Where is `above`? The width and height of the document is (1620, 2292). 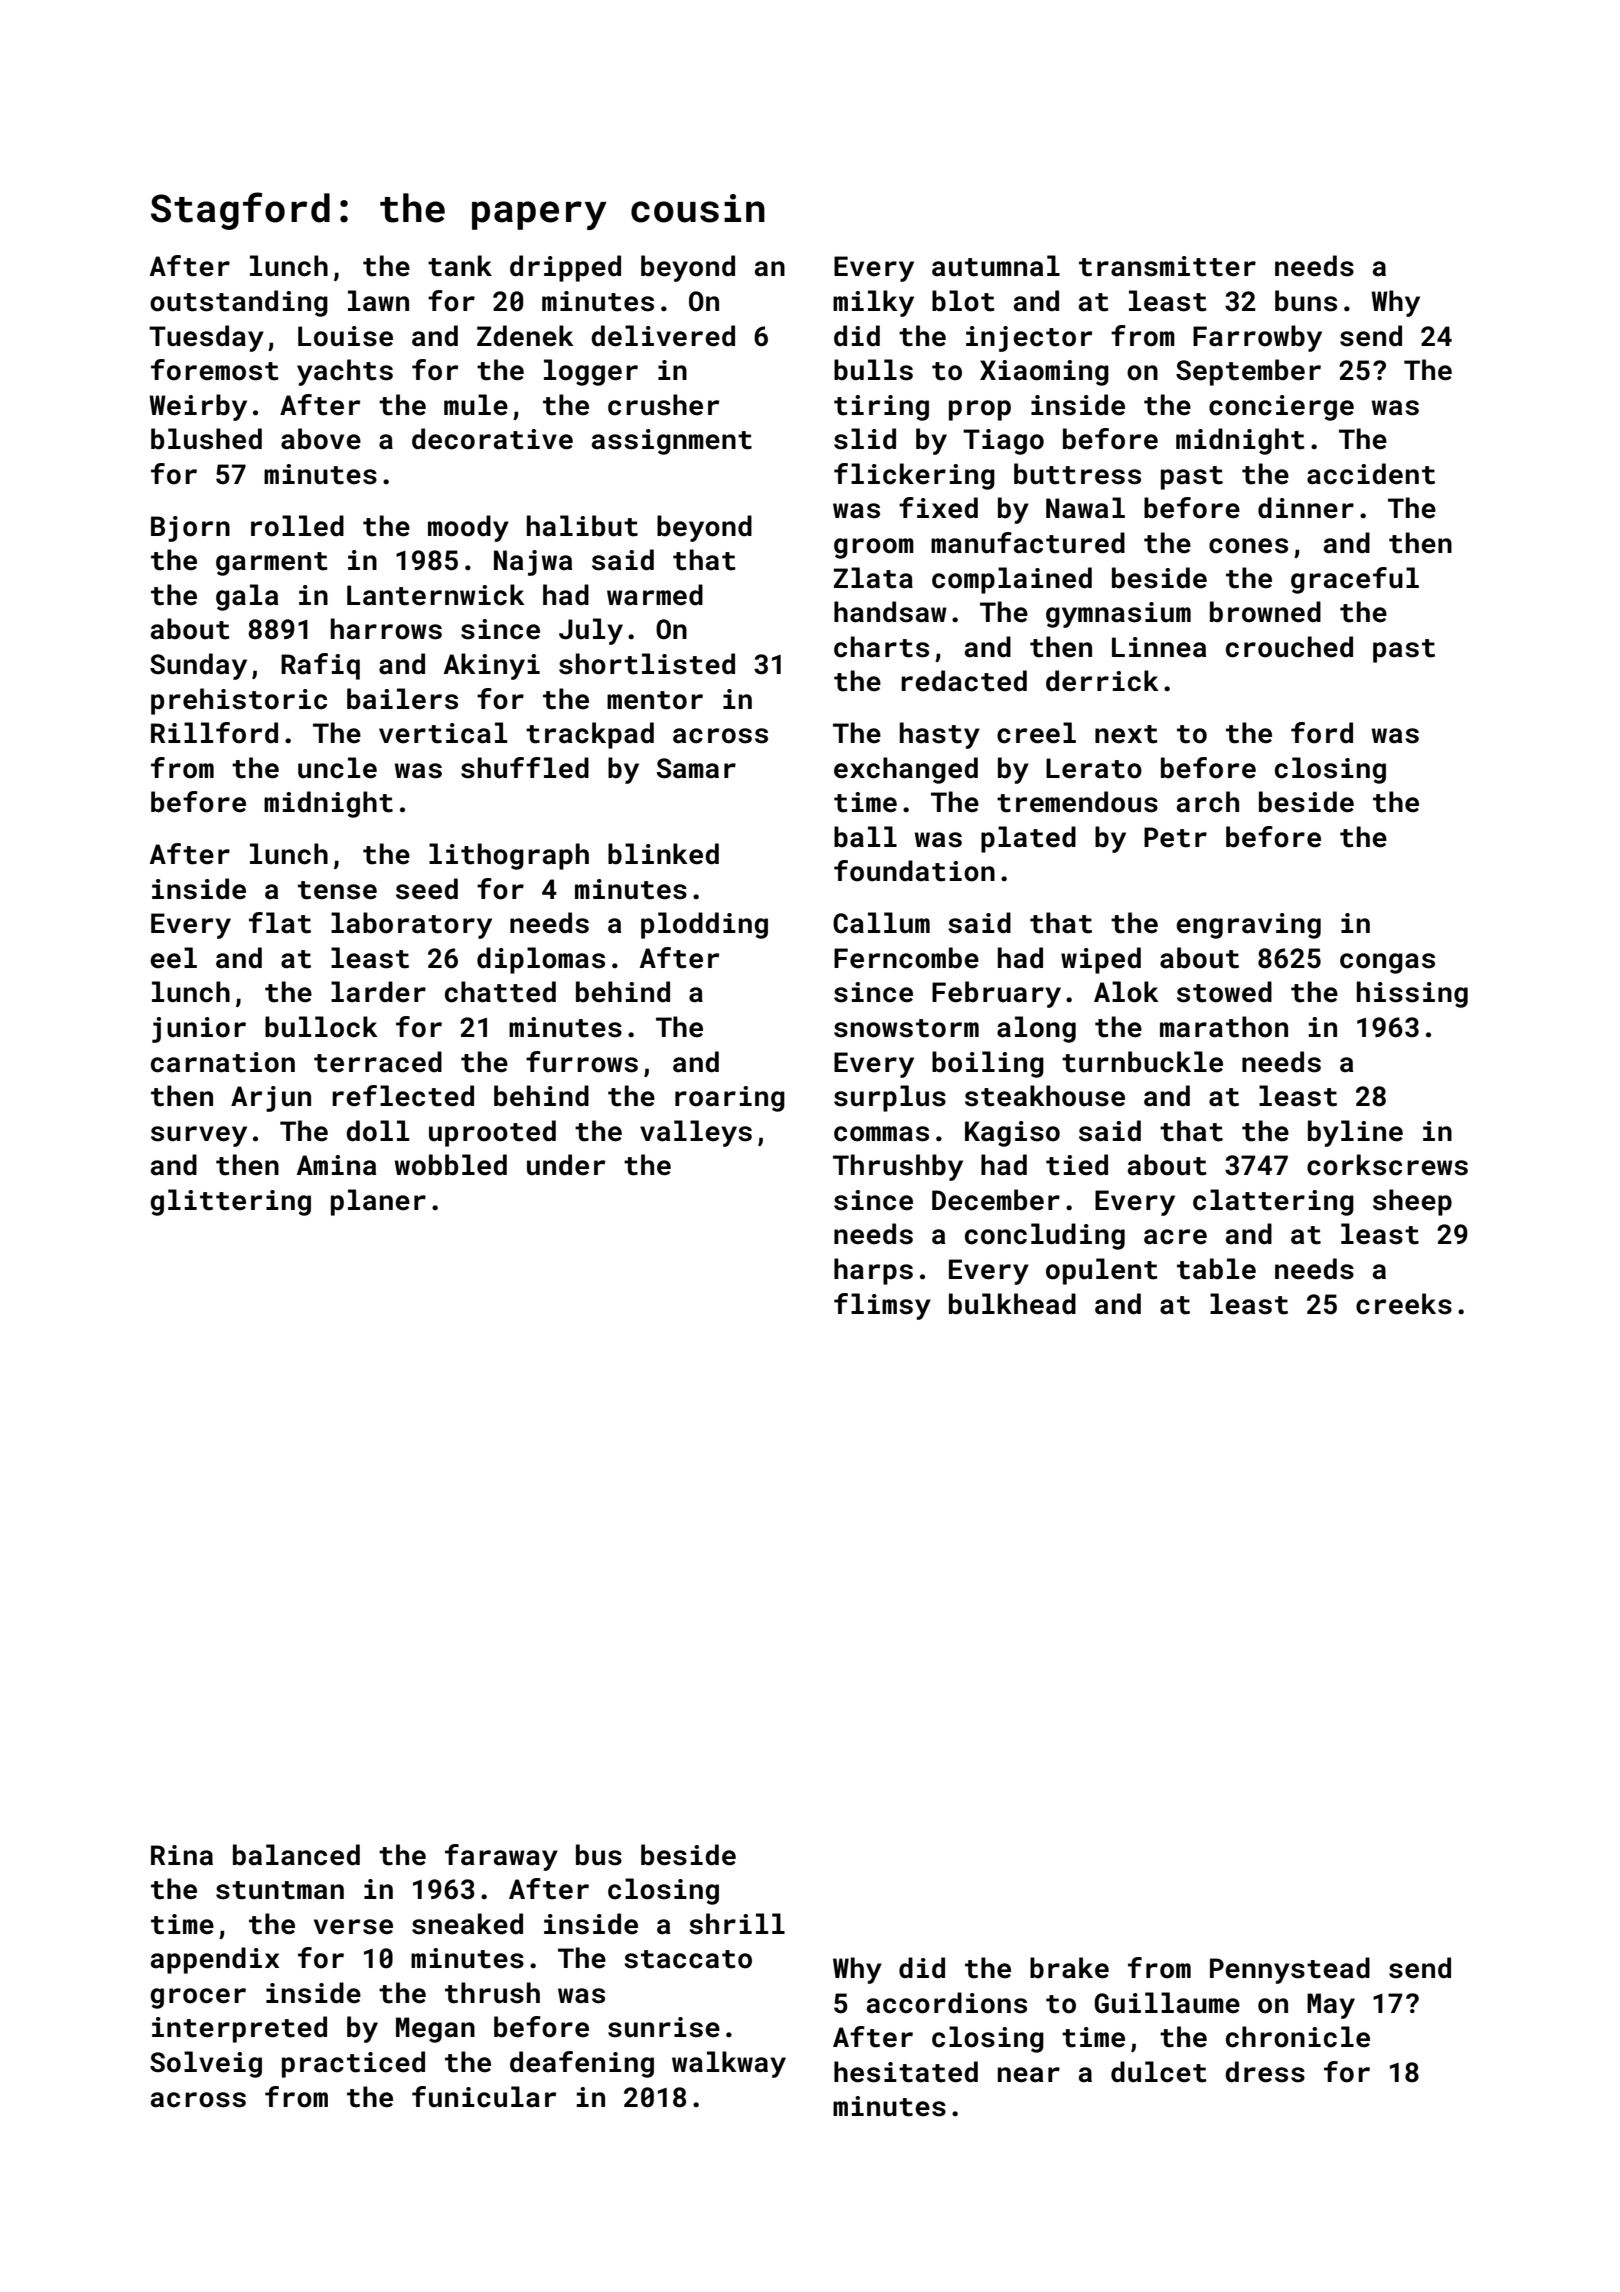
above is located at coordinates (321, 439).
